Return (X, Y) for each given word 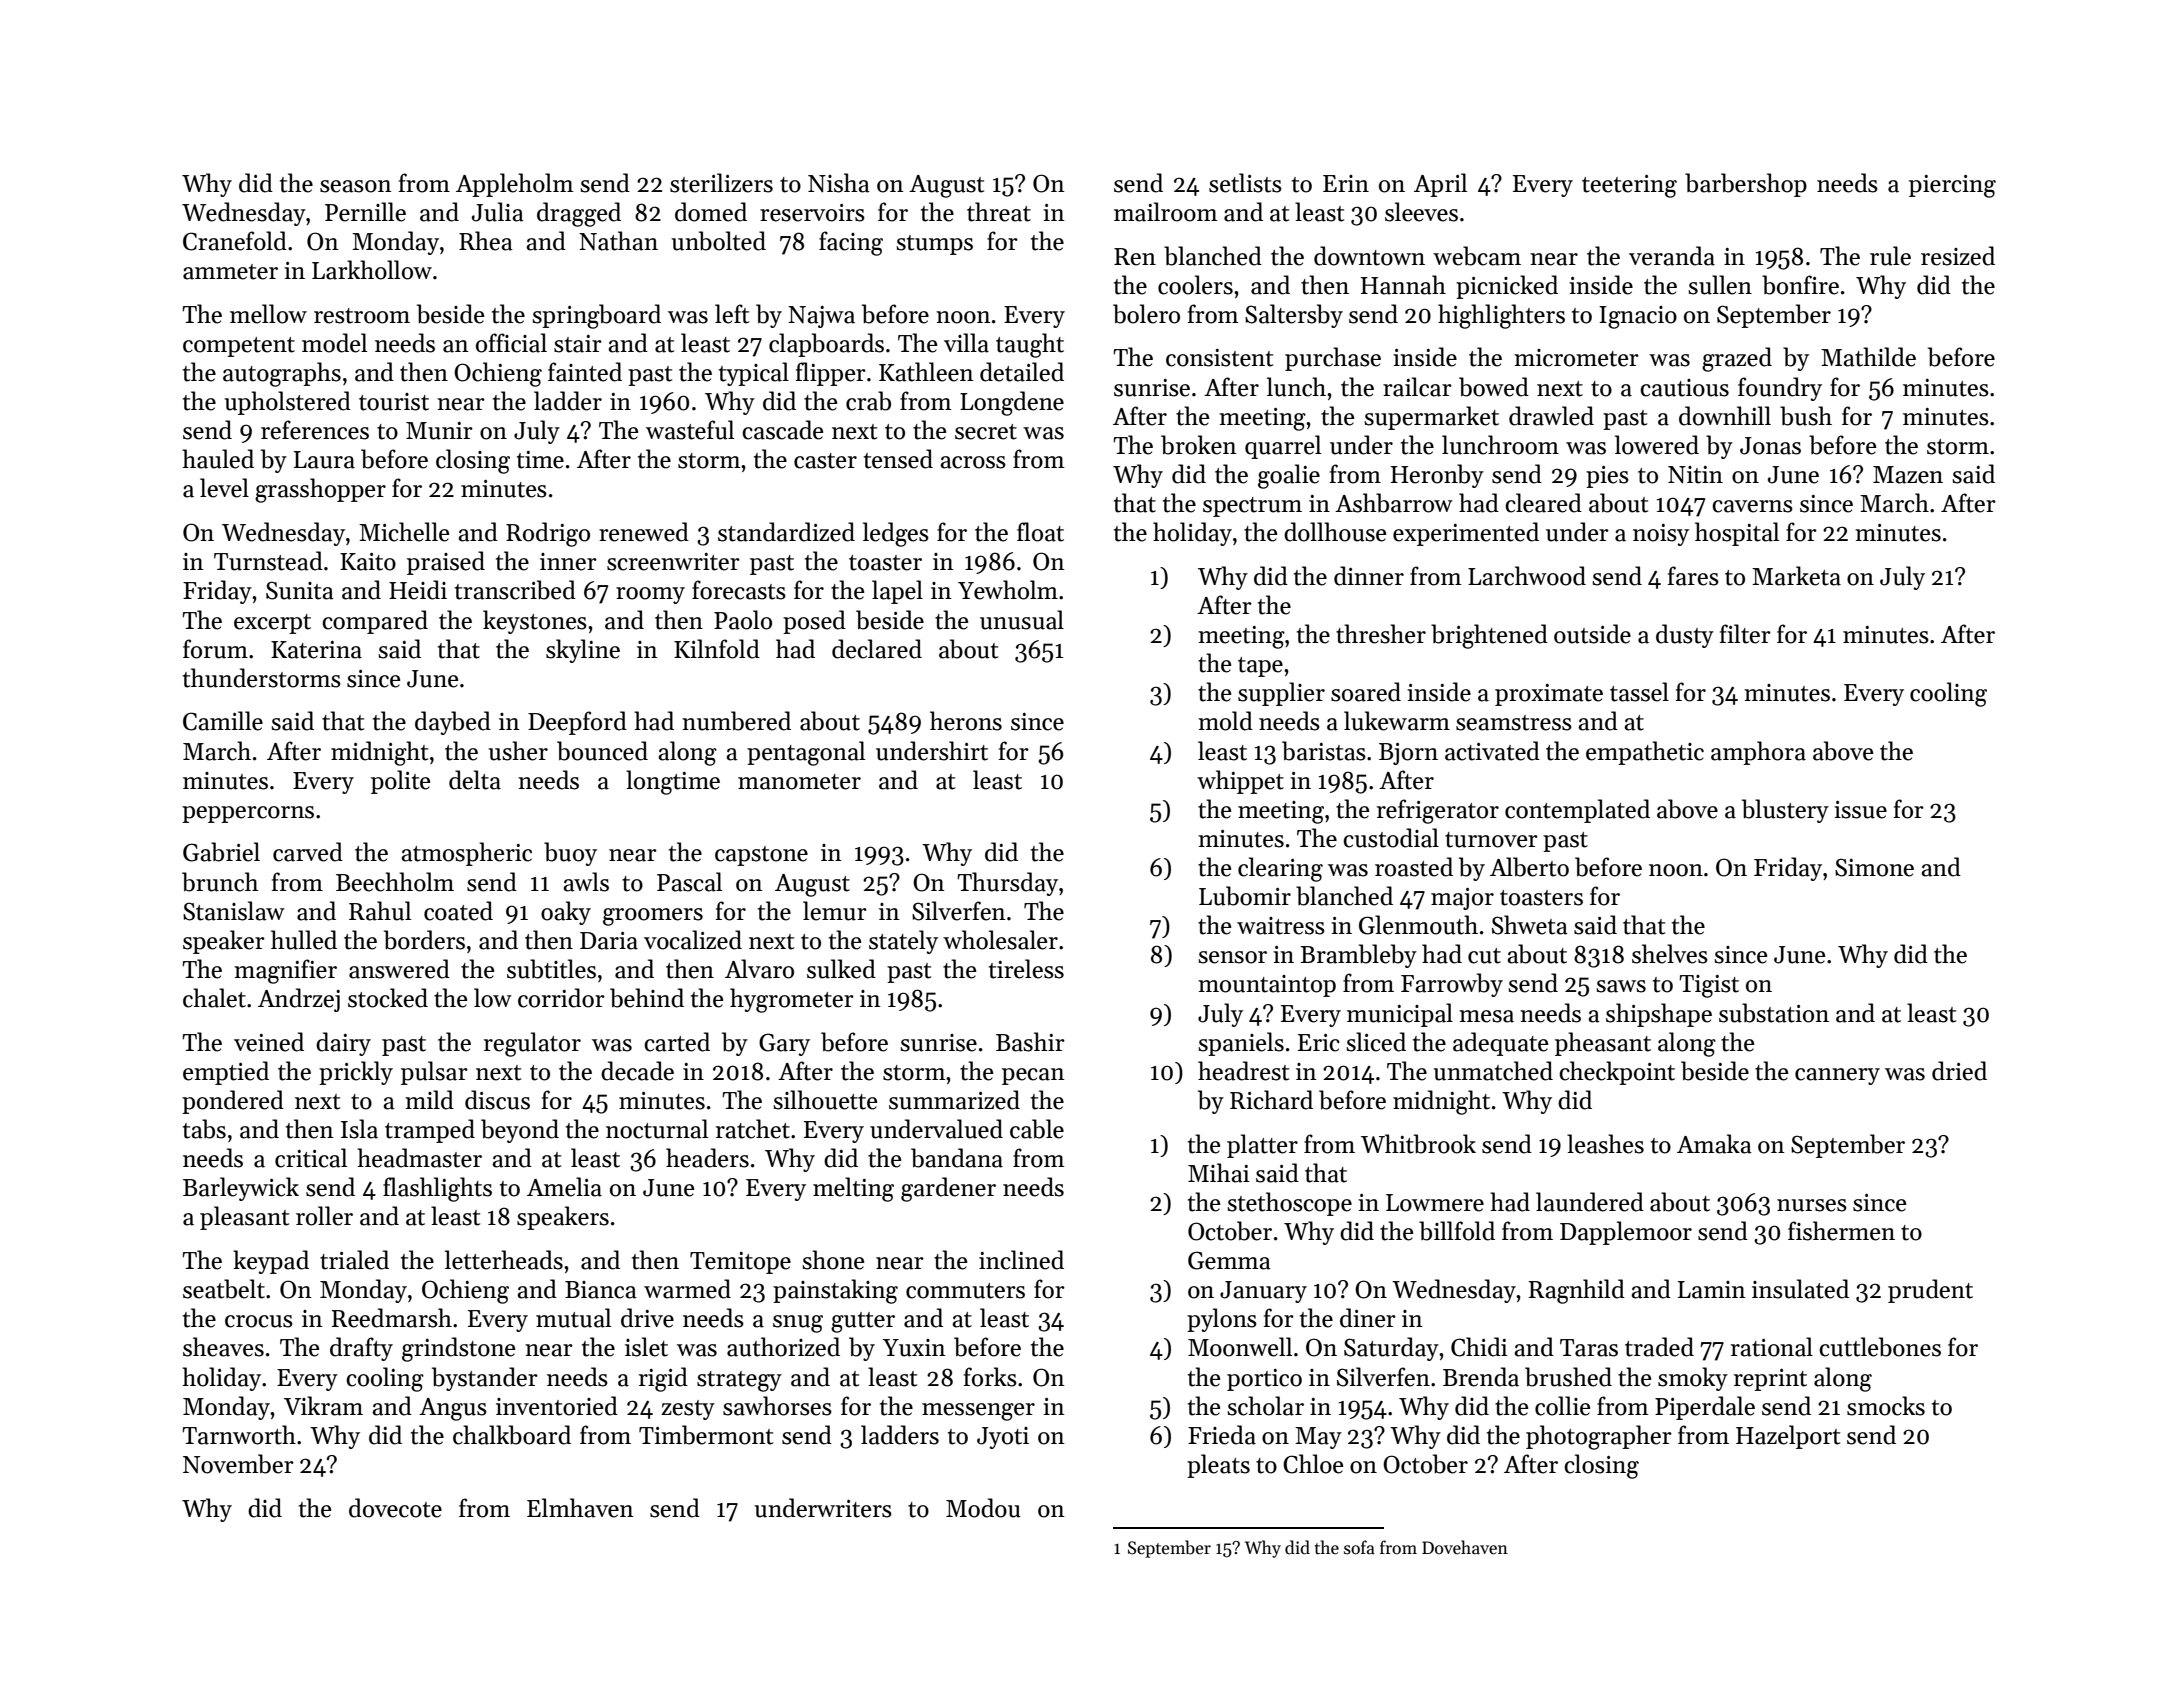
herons (966, 721)
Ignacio (1638, 317)
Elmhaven (580, 1508)
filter (1745, 634)
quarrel (1283, 447)
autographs (282, 374)
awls (586, 882)
